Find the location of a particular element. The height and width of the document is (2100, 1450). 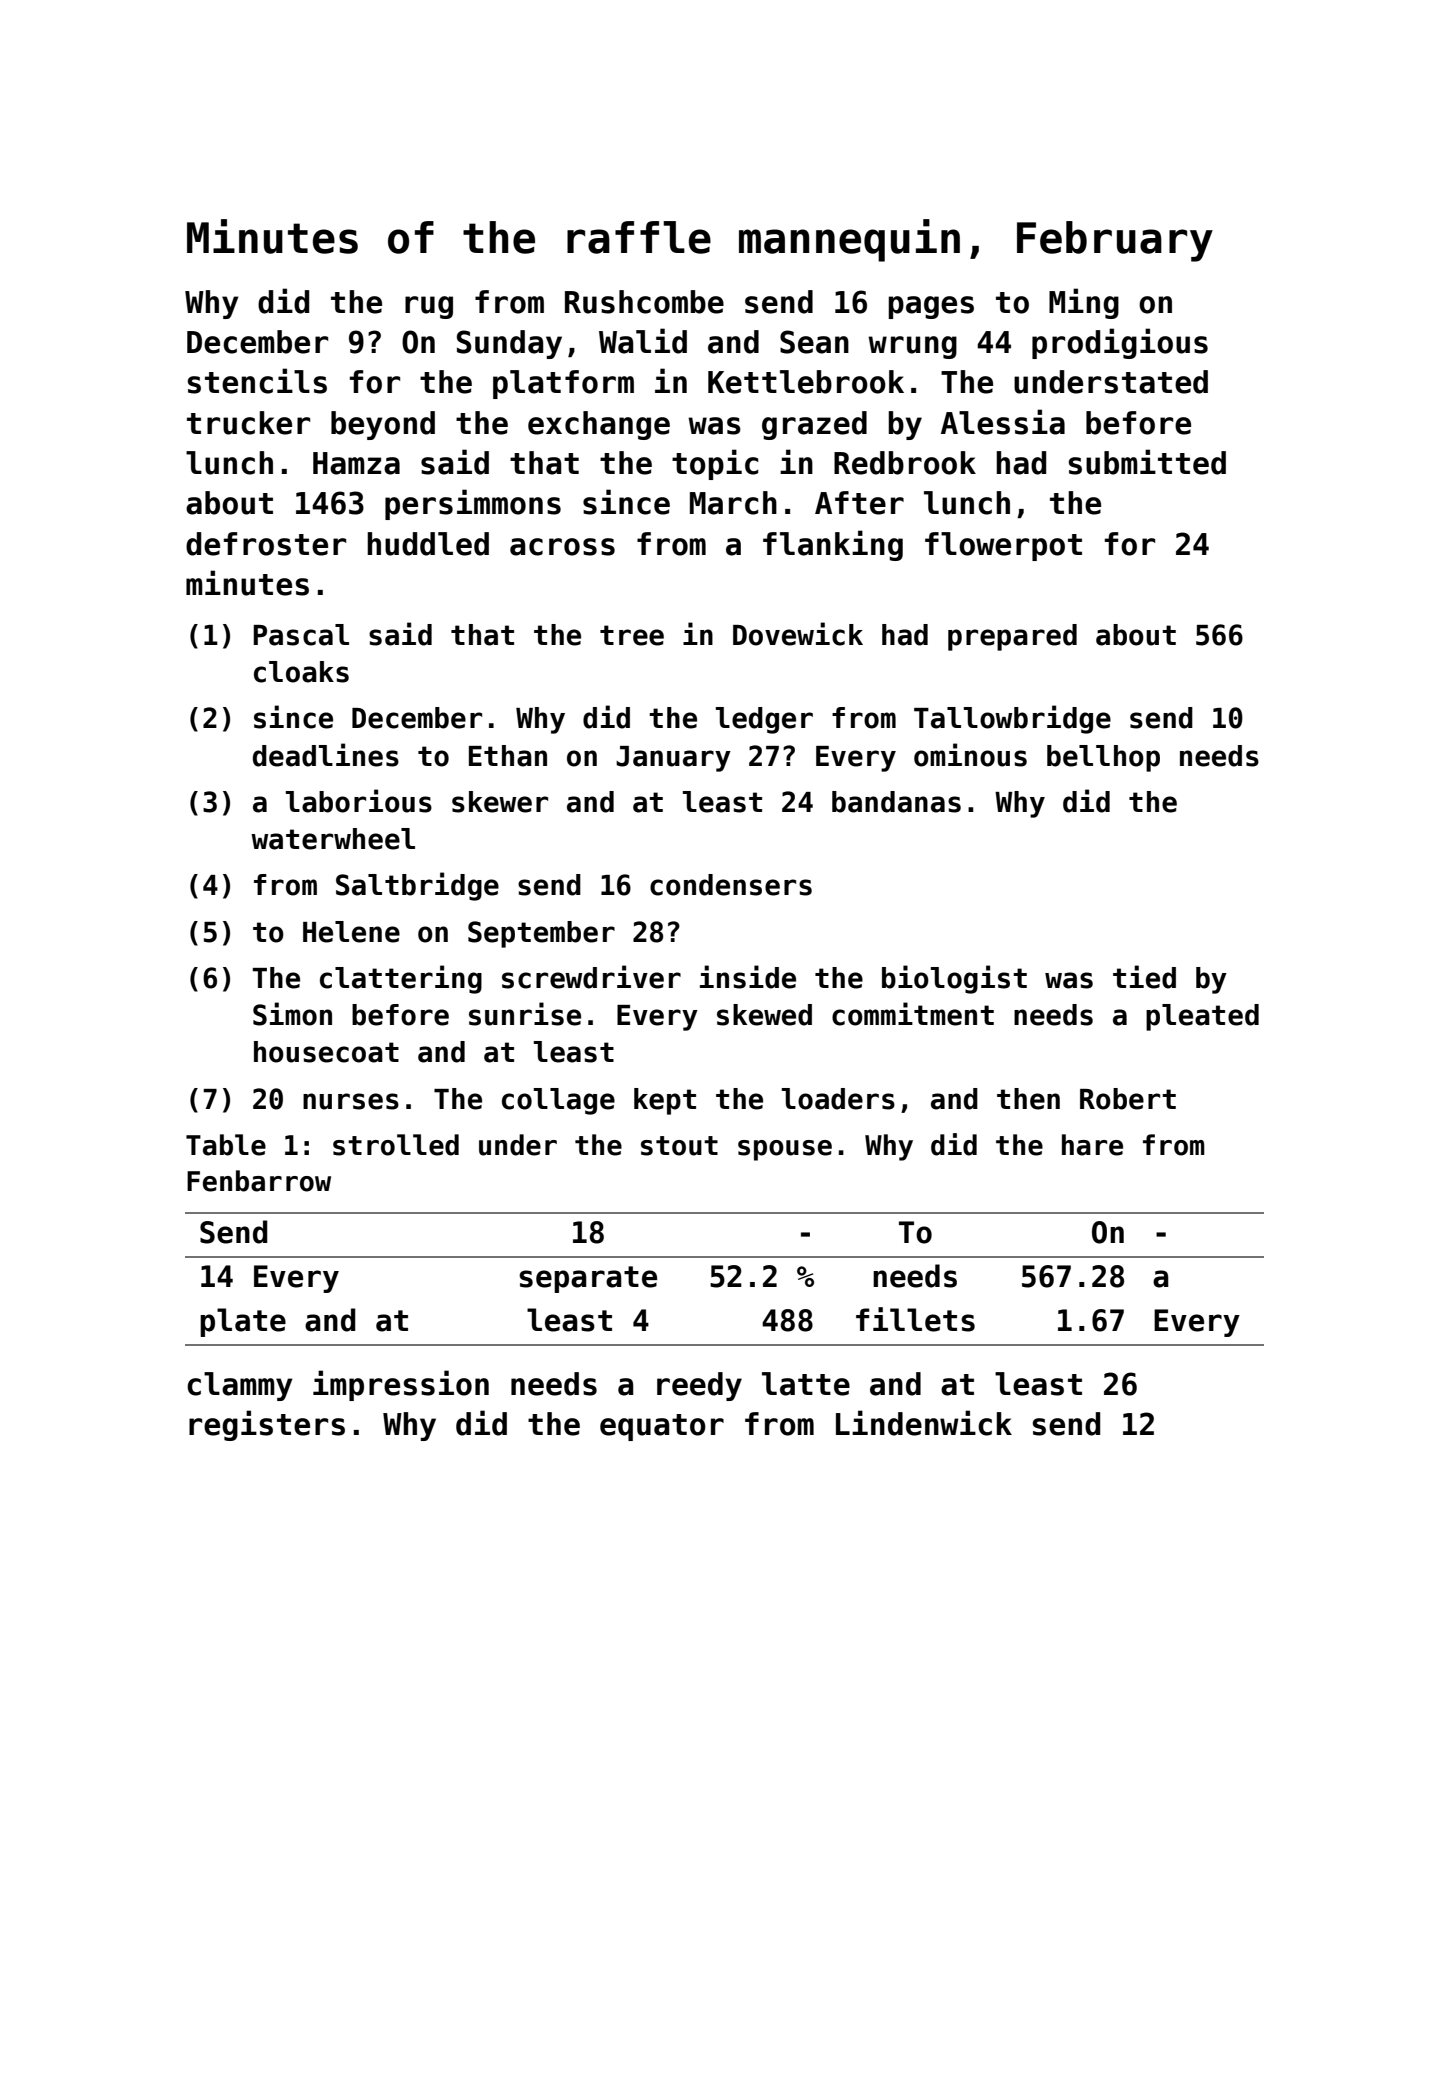

prepared is located at coordinates (1012, 637).
